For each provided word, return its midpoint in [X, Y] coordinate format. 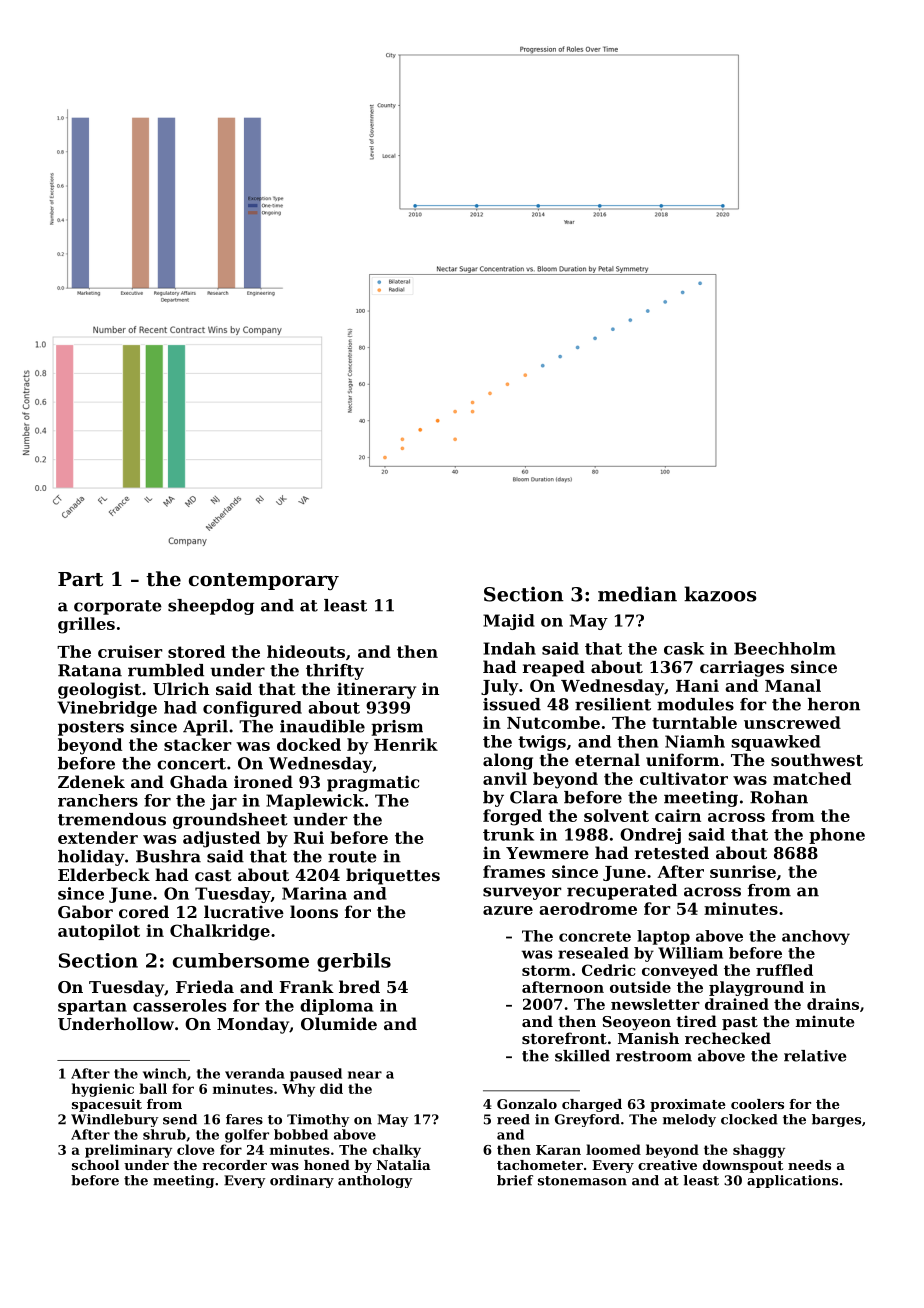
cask [684, 648]
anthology [375, 1181]
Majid [509, 622]
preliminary [128, 1151]
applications [792, 1181]
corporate [118, 607]
